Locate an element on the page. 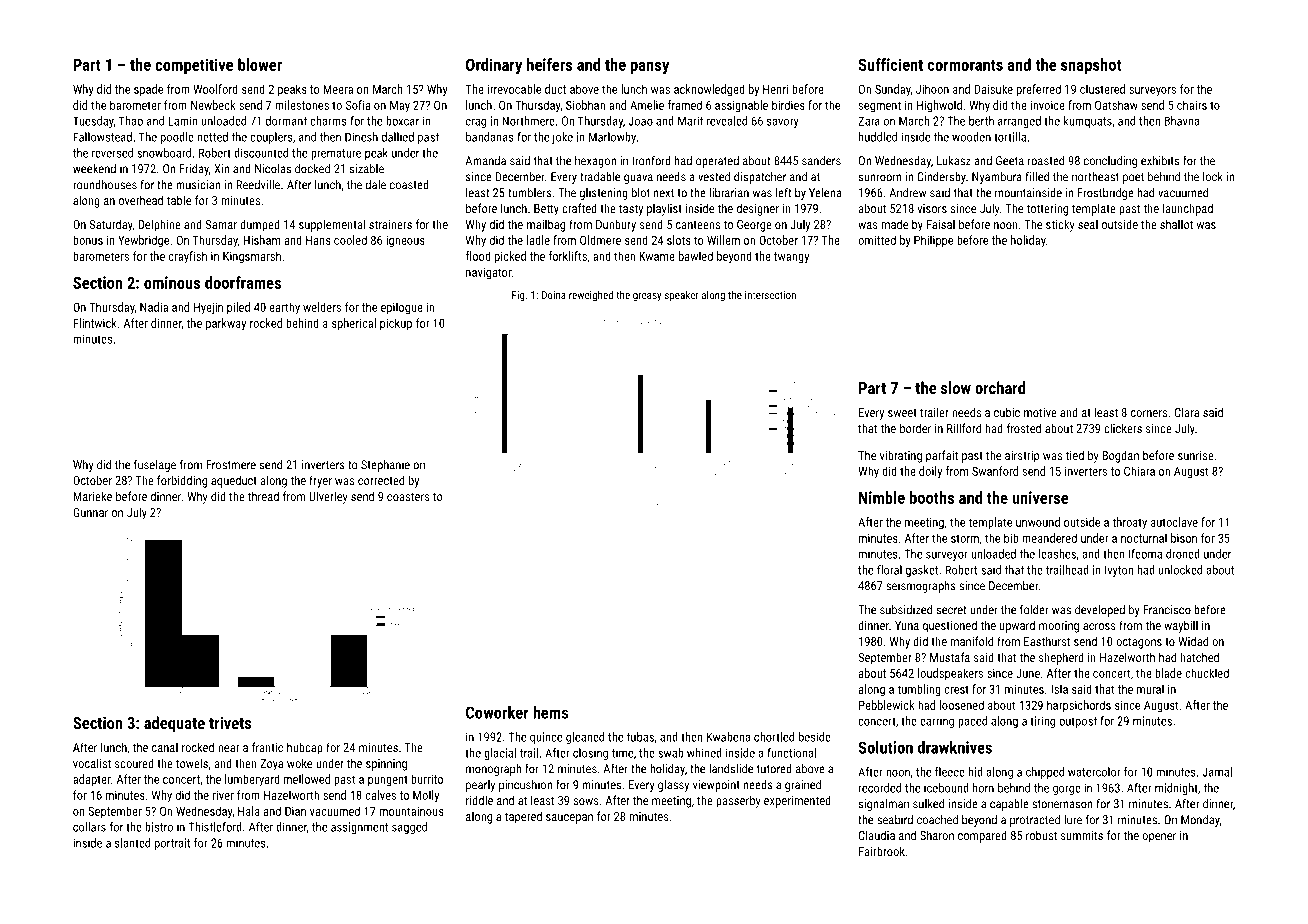  chortled is located at coordinates (774, 737).
